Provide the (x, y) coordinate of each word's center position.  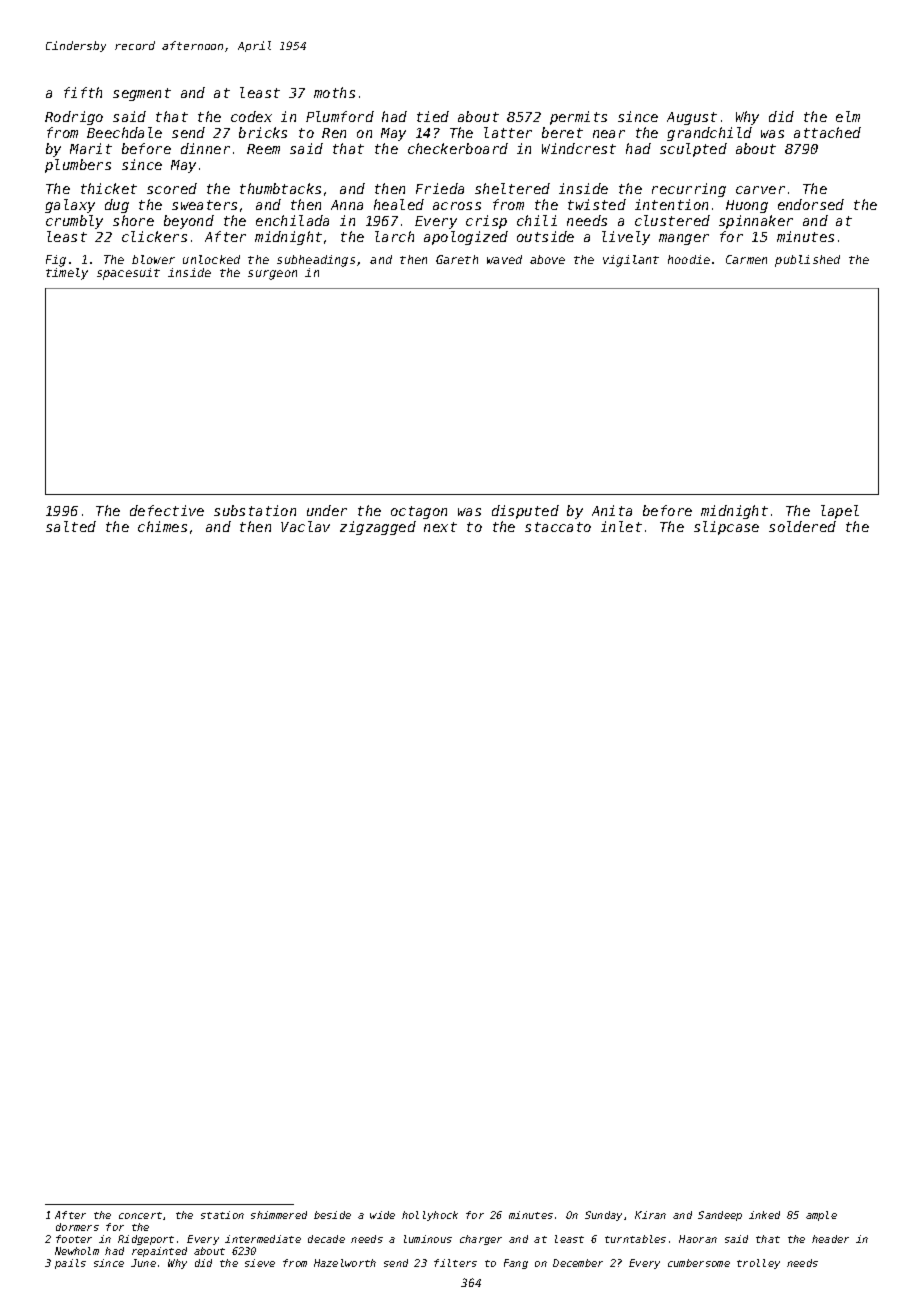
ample (821, 1216)
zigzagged (378, 528)
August (692, 118)
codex (251, 116)
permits (578, 118)
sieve (260, 1263)
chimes (162, 526)
